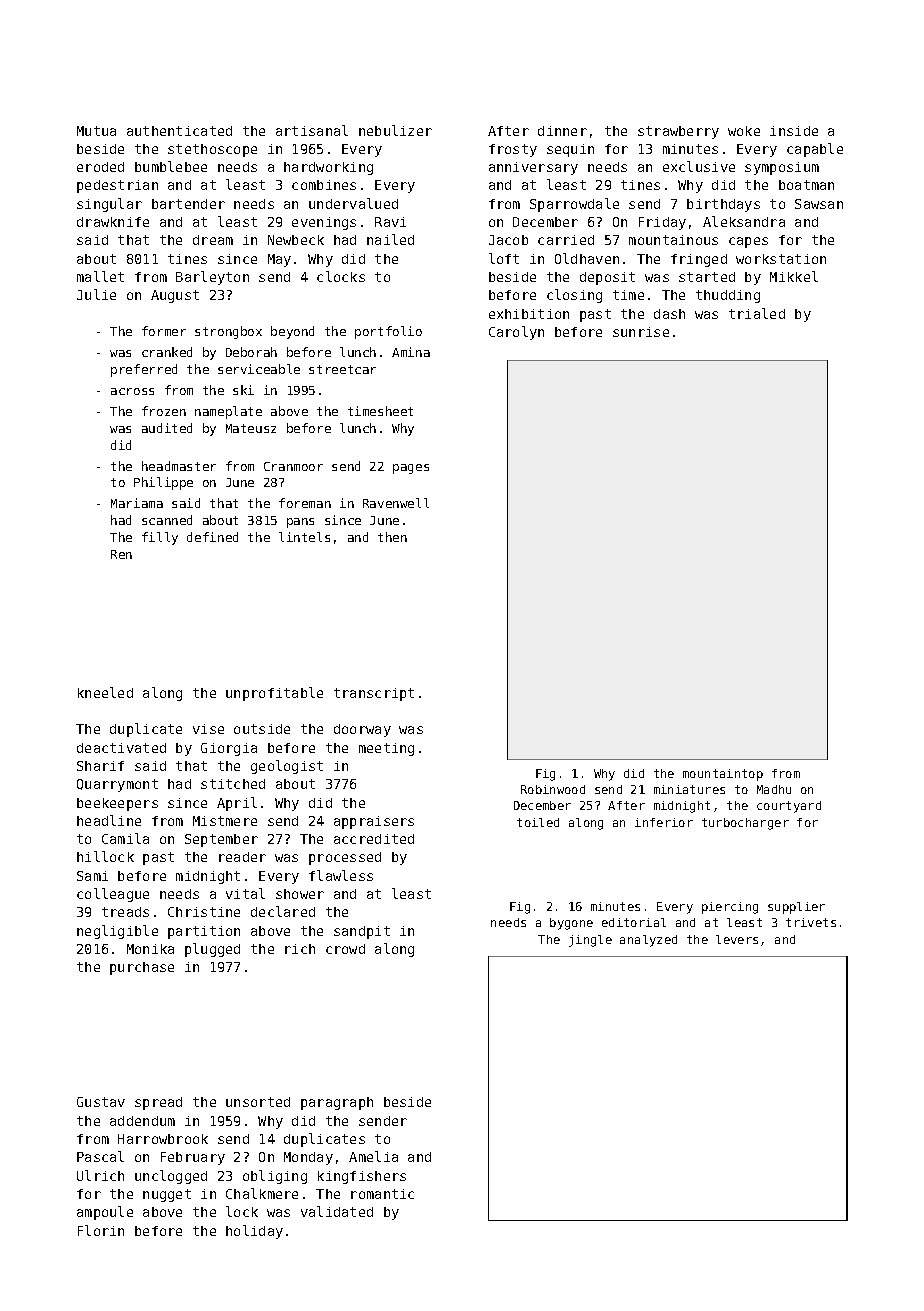 The height and width of the document is (1311, 924). Describe the element at coordinates (188, 204) in the document. I see `bartender` at that location.
